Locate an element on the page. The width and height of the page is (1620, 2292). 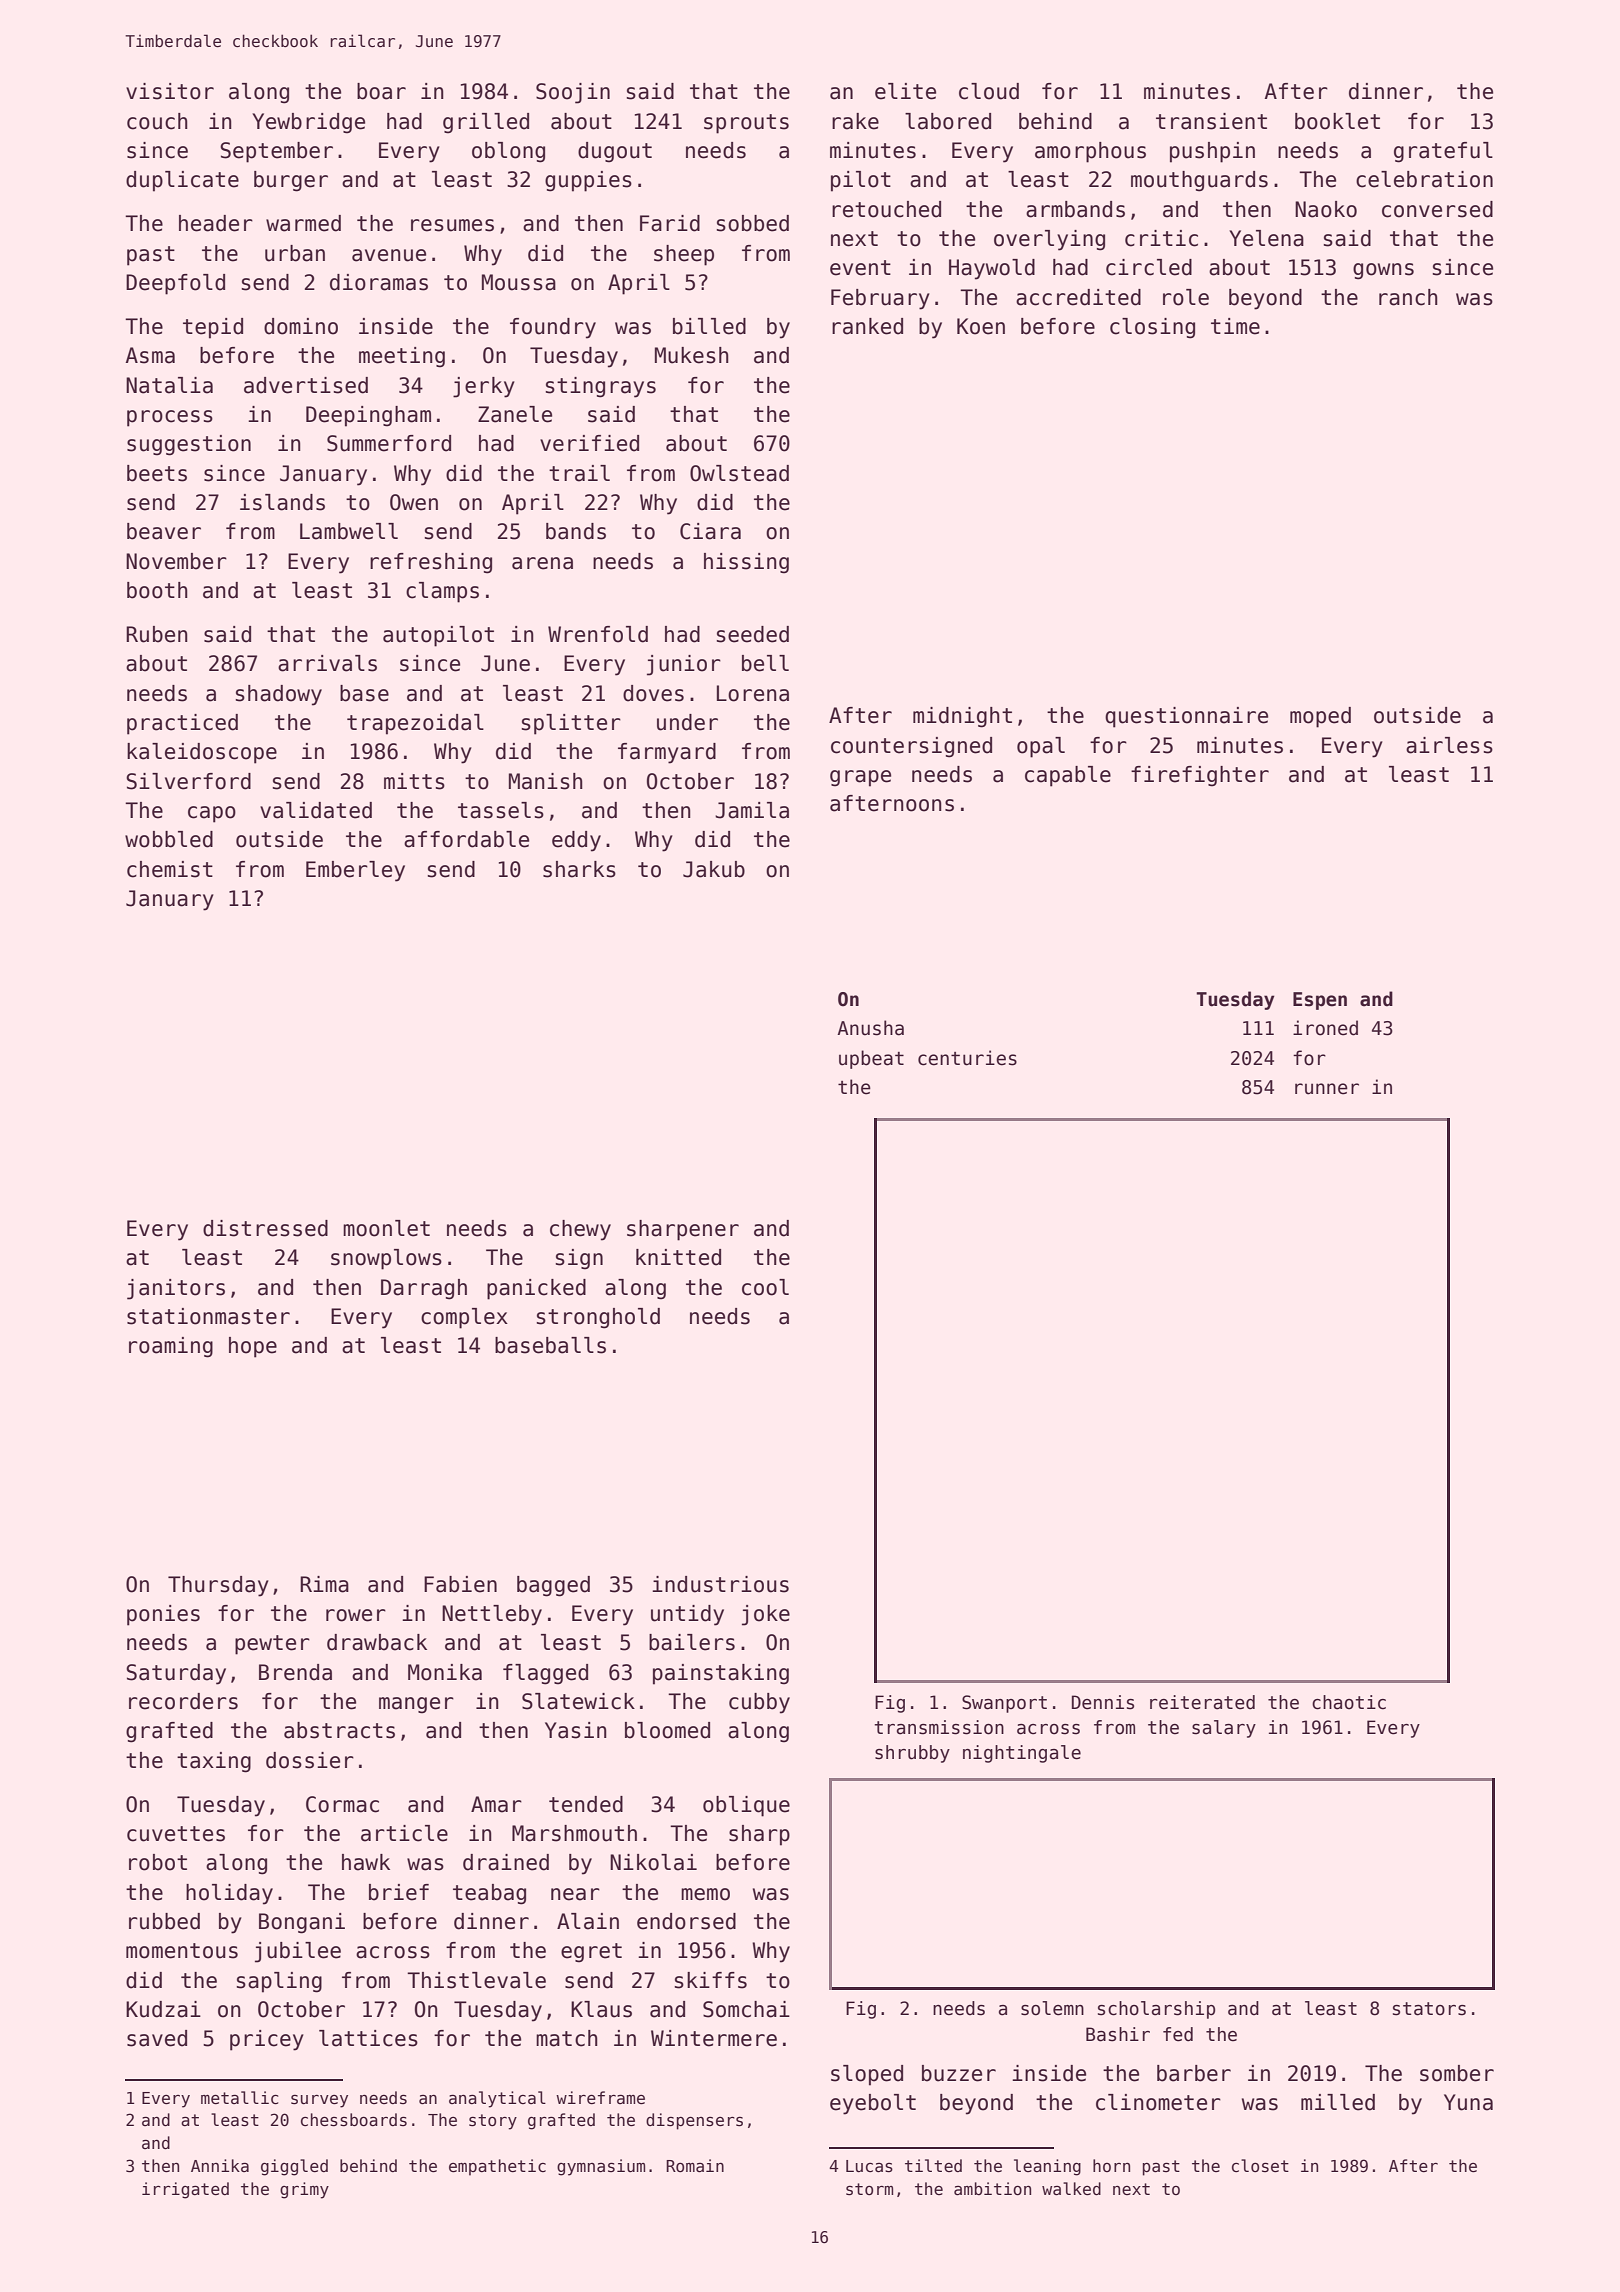
ranch is located at coordinates (1408, 297).
